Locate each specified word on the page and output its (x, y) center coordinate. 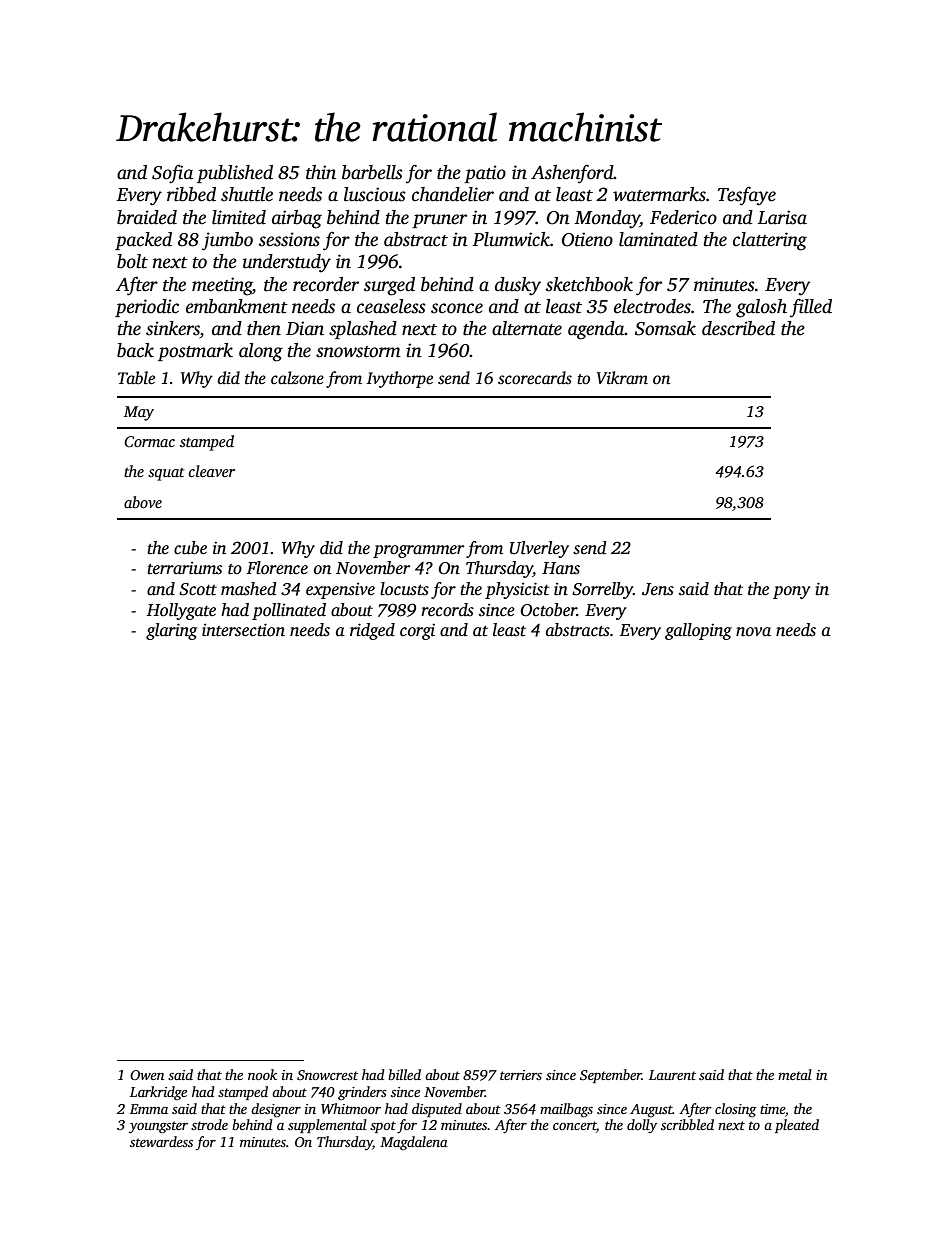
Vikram (622, 377)
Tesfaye (747, 196)
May (139, 413)
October (549, 610)
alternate (527, 328)
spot (383, 1127)
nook (262, 1074)
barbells (372, 172)
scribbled (687, 1124)
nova (753, 631)
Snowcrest (327, 1075)
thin (321, 172)
